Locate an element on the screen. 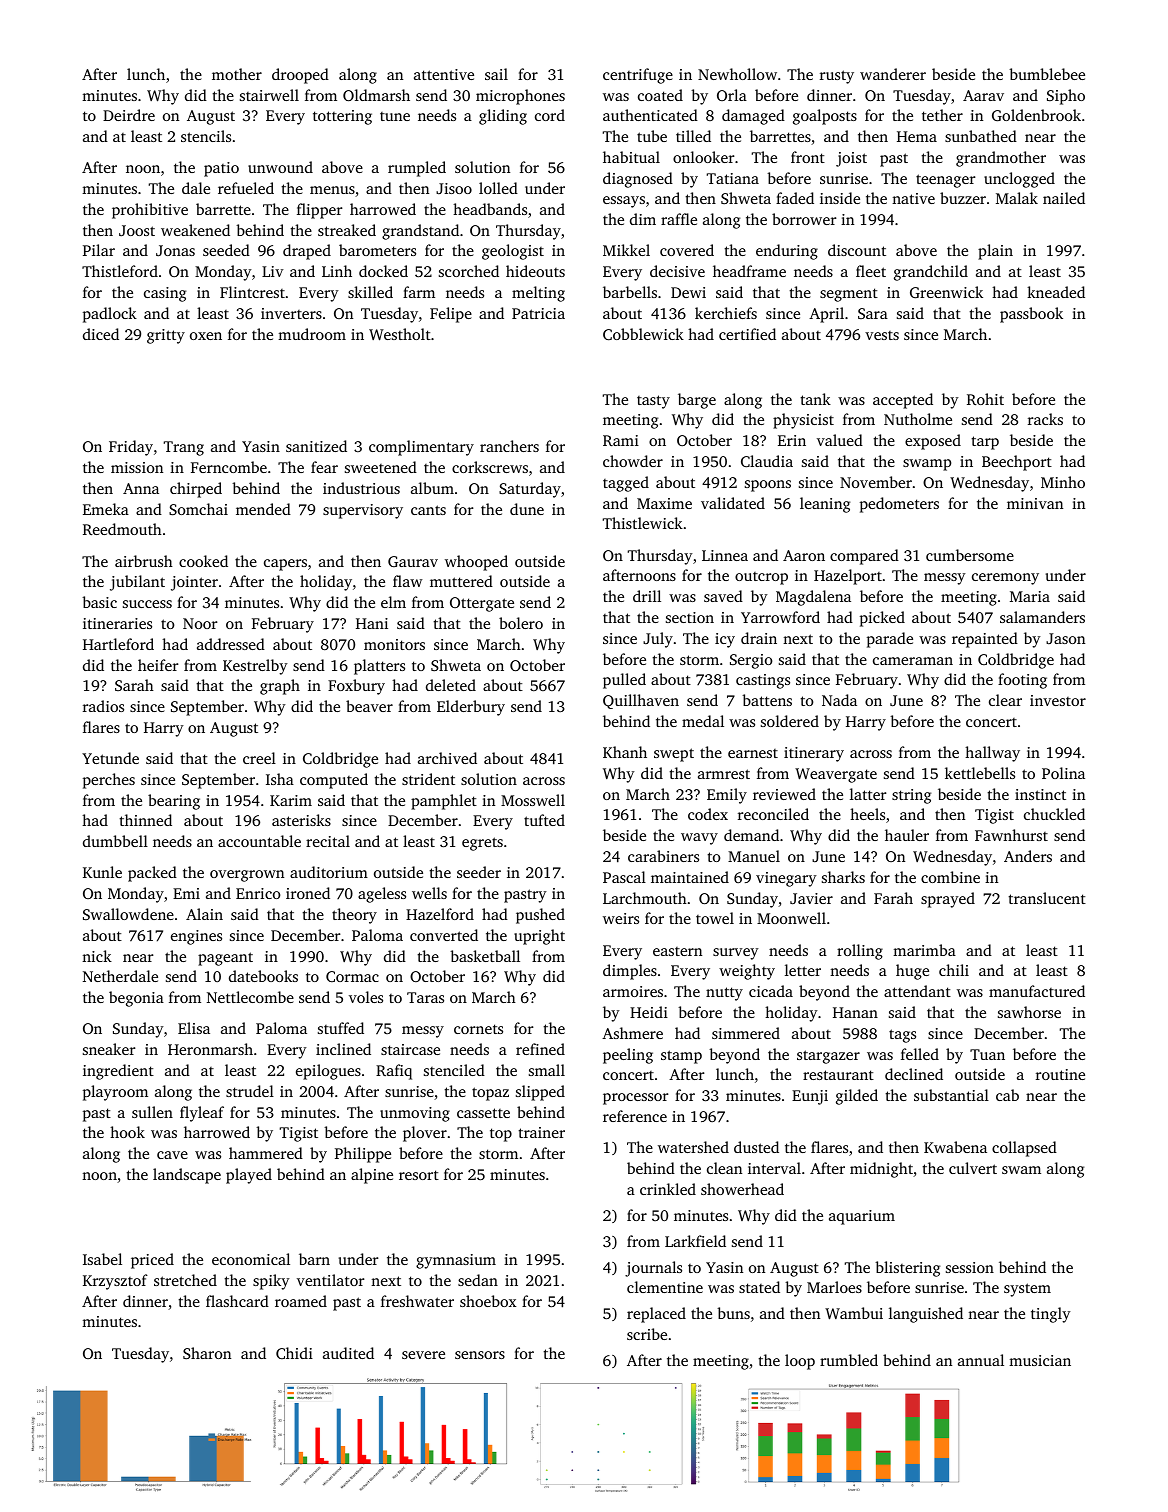 The image size is (1168, 1512). Oldmarsh is located at coordinates (376, 95).
